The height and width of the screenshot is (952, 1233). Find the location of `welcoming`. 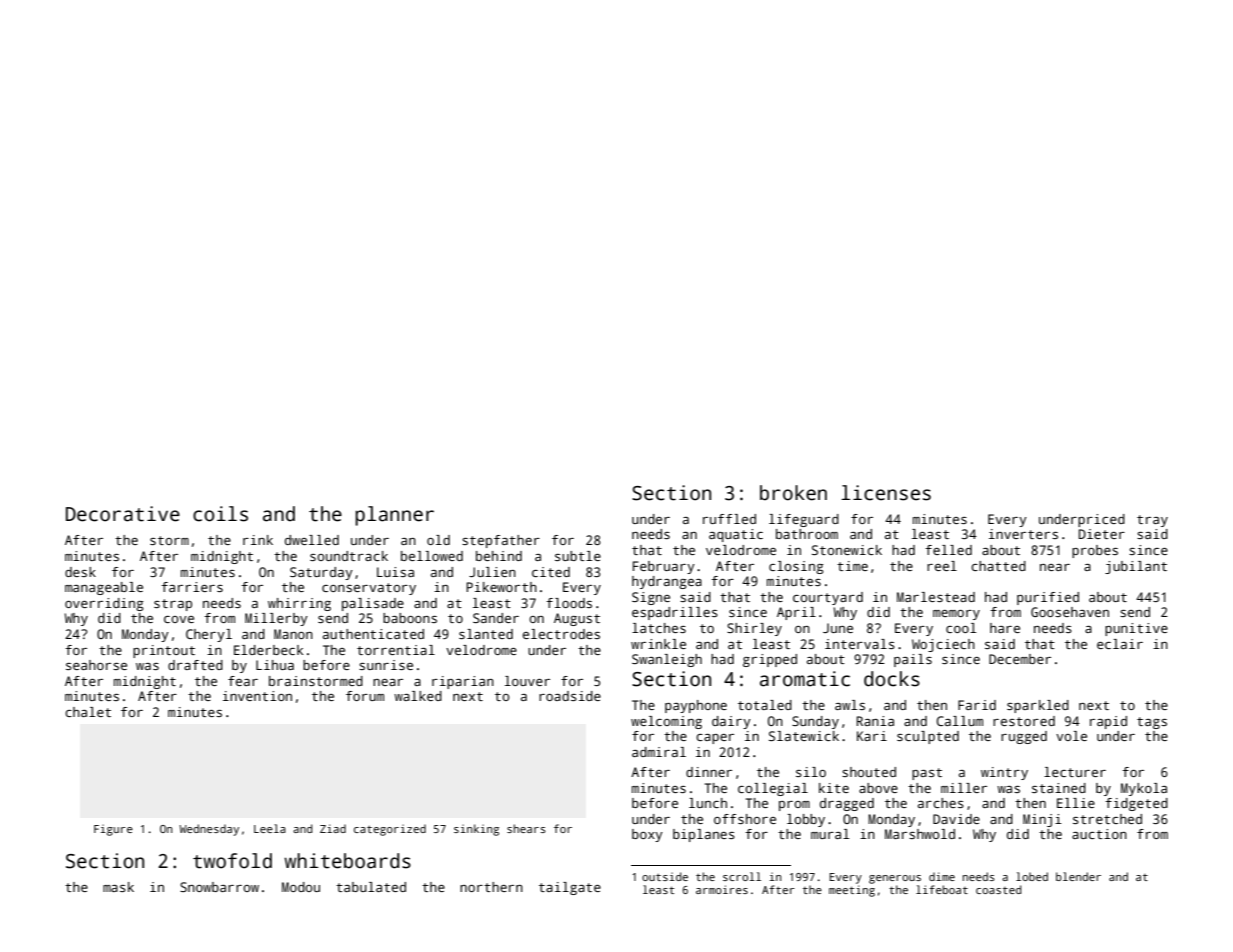

welcoming is located at coordinates (666, 722).
